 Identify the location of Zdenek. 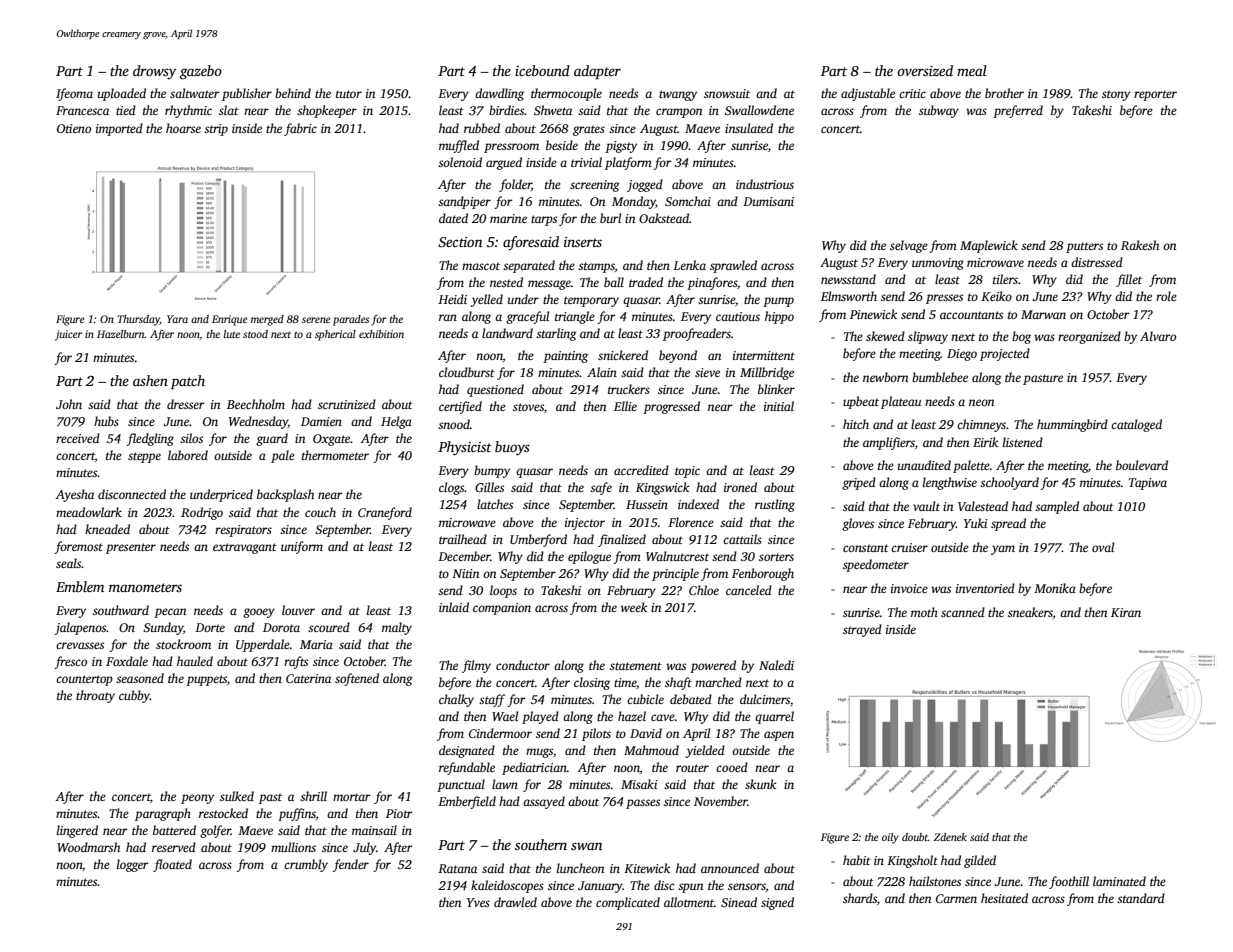
(950, 837).
